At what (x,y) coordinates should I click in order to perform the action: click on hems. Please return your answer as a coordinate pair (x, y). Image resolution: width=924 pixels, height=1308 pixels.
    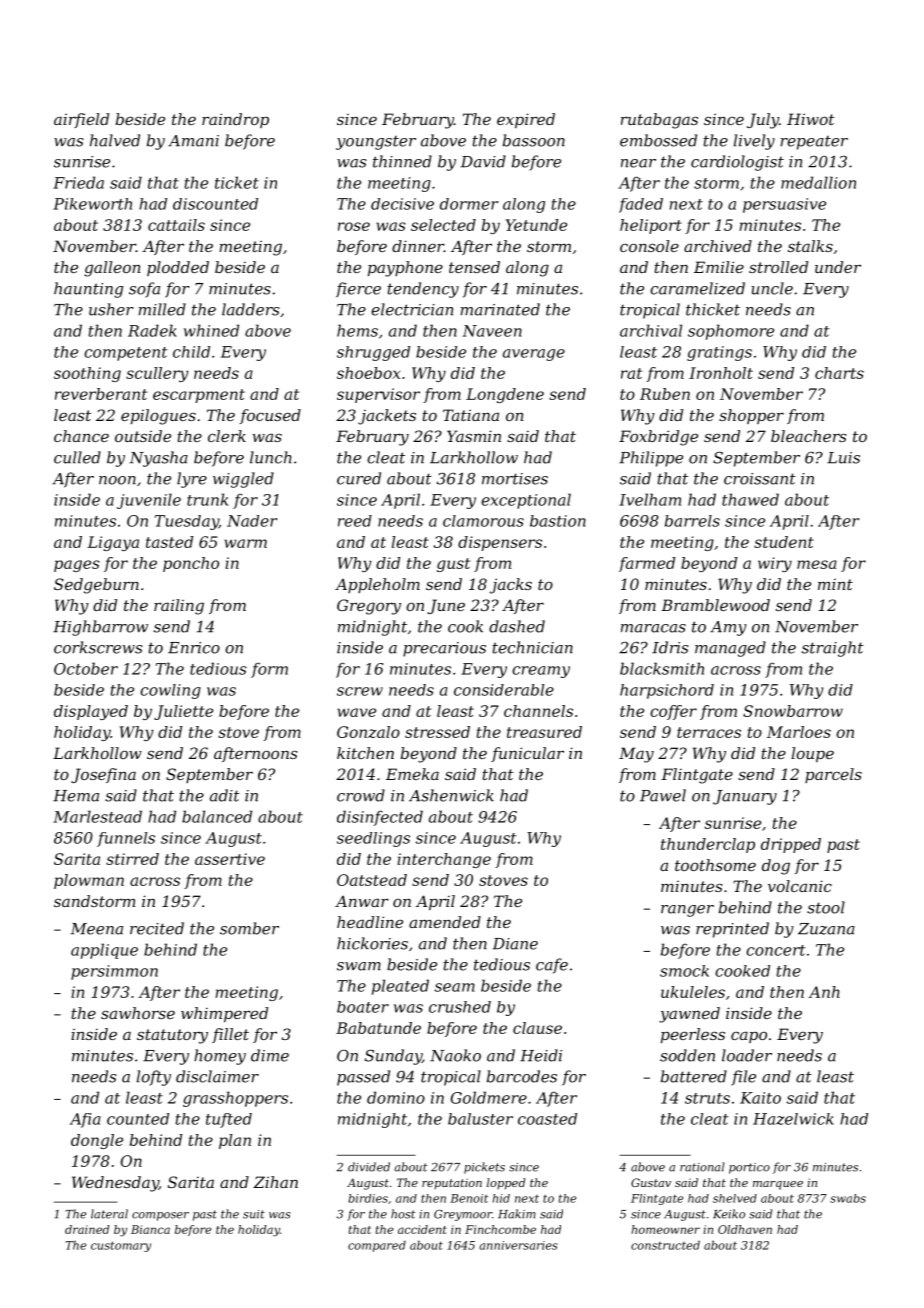
    Looking at the image, I should click on (357, 330).
